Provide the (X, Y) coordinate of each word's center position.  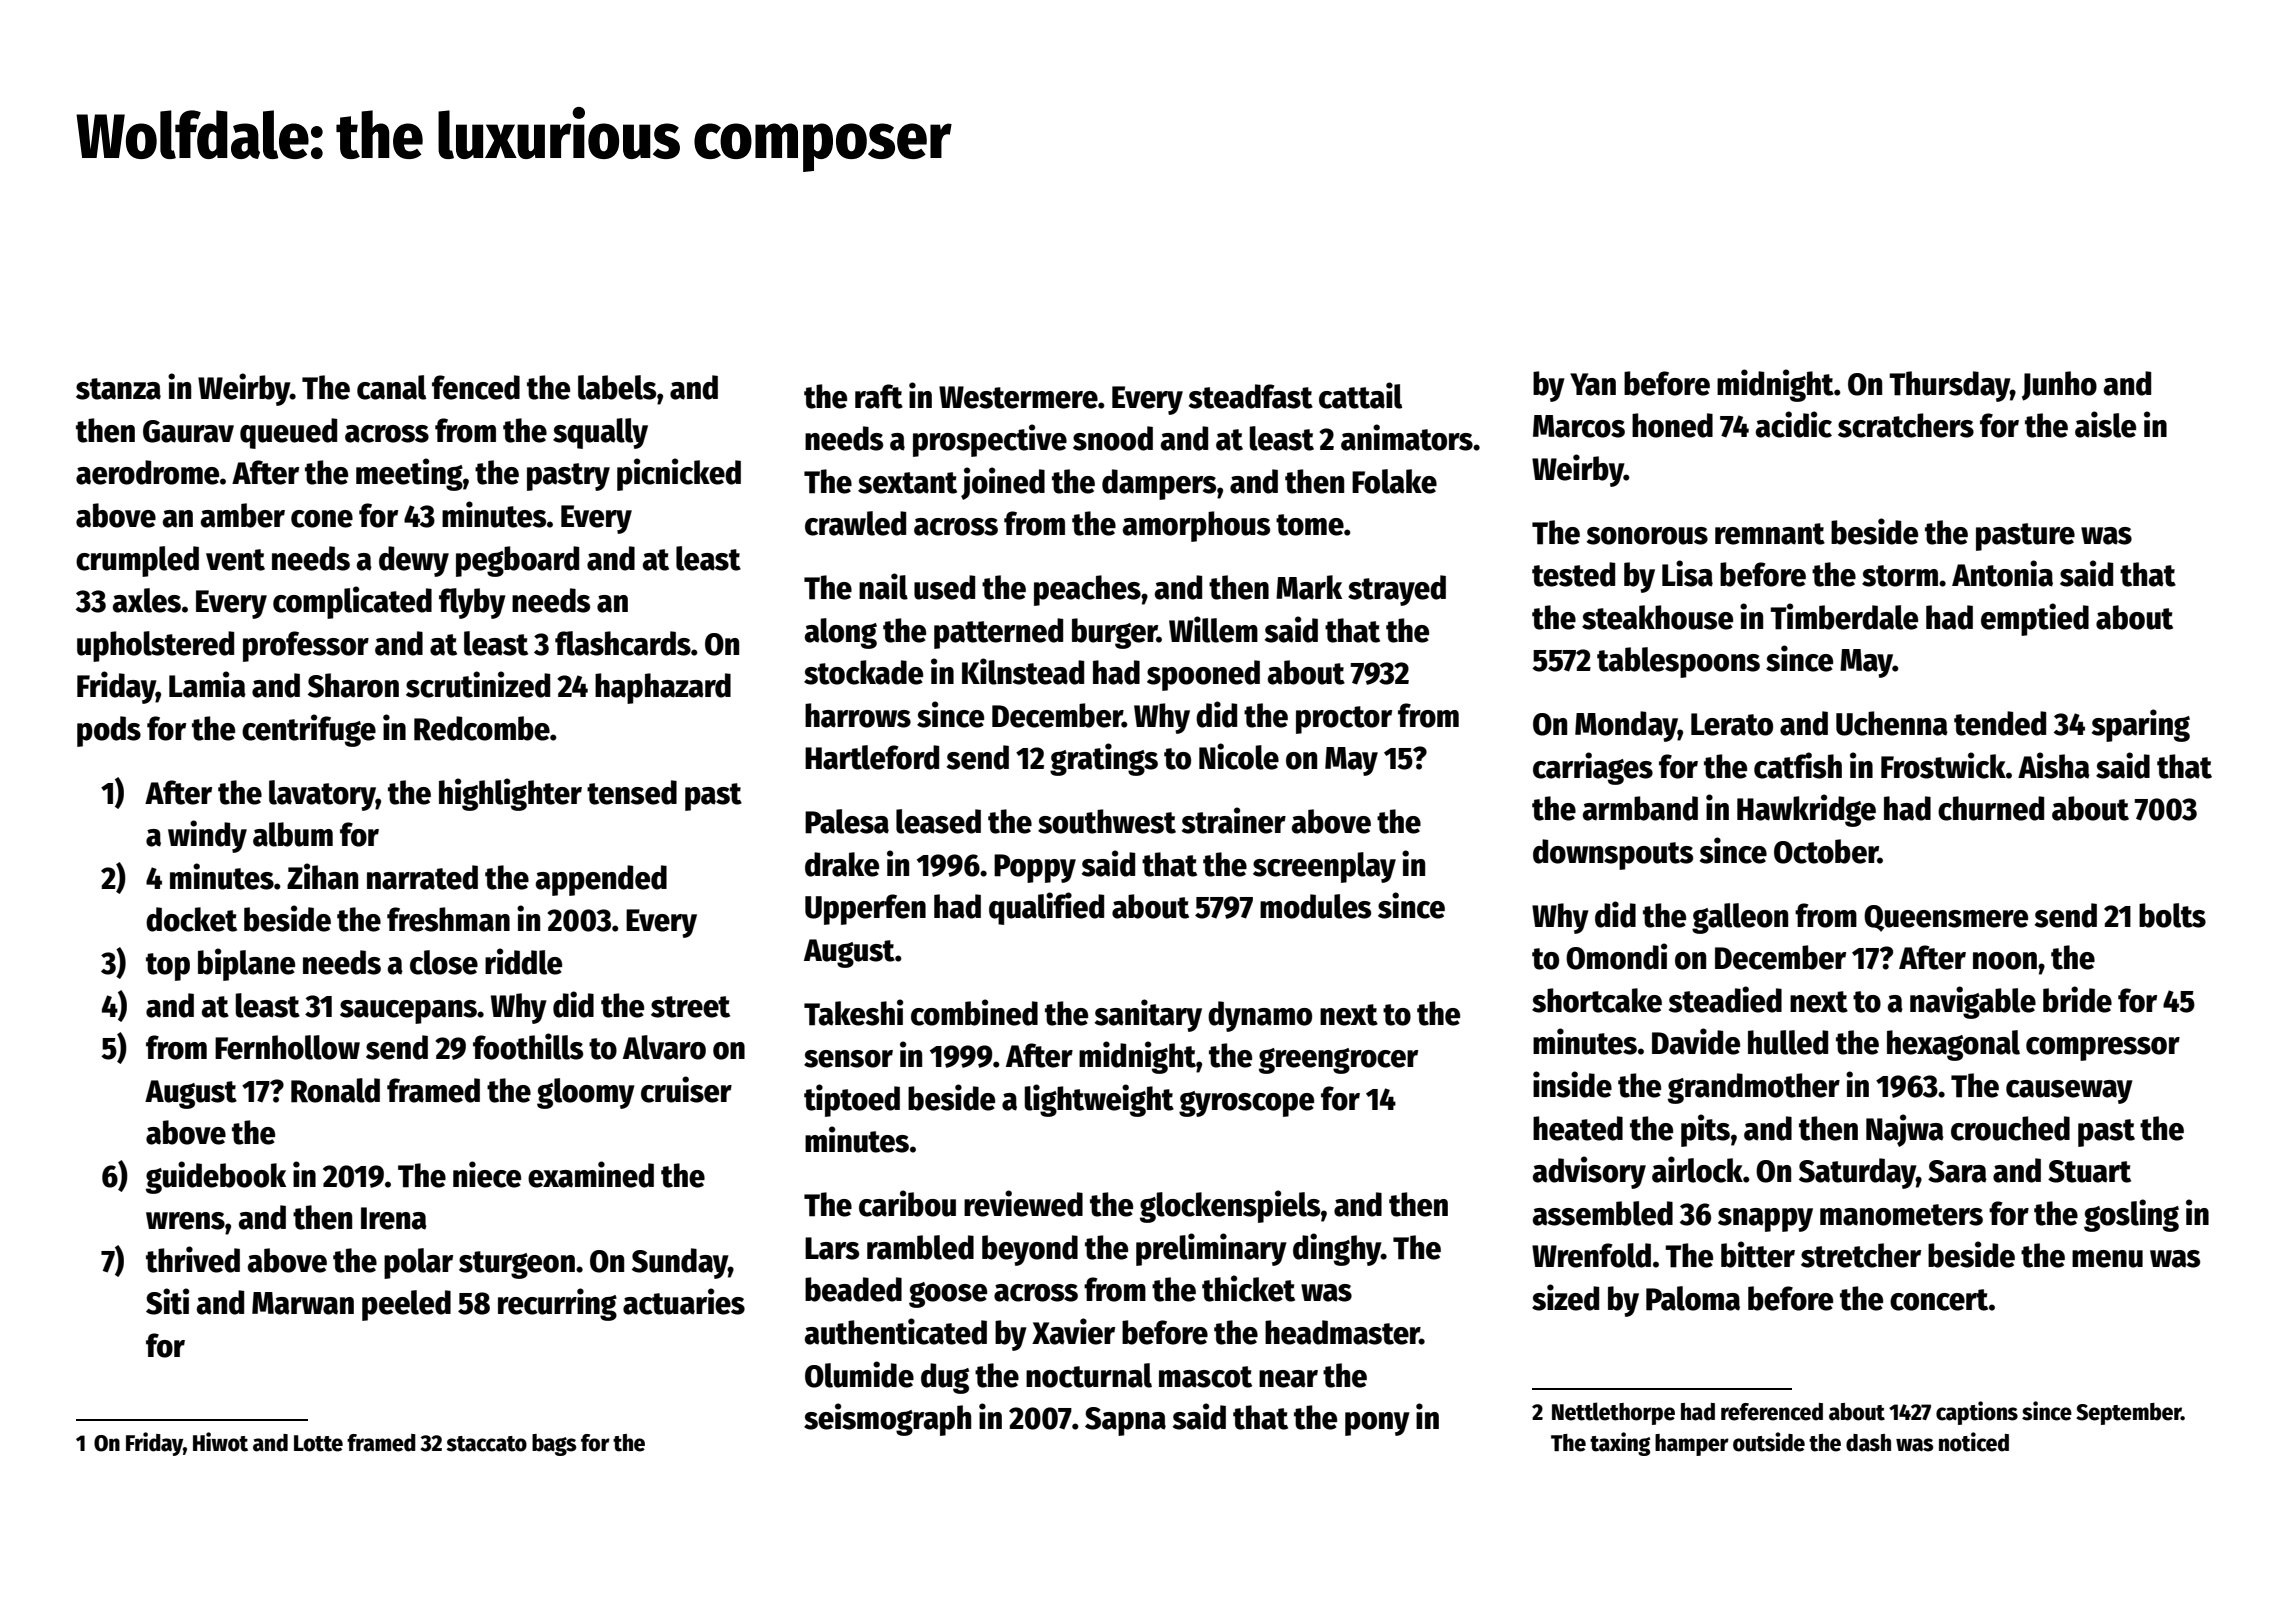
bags (554, 1445)
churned (1991, 808)
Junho (2059, 386)
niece (487, 1174)
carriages (1593, 768)
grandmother (1754, 1088)
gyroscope (1246, 1104)
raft (879, 396)
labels (617, 387)
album (293, 834)
